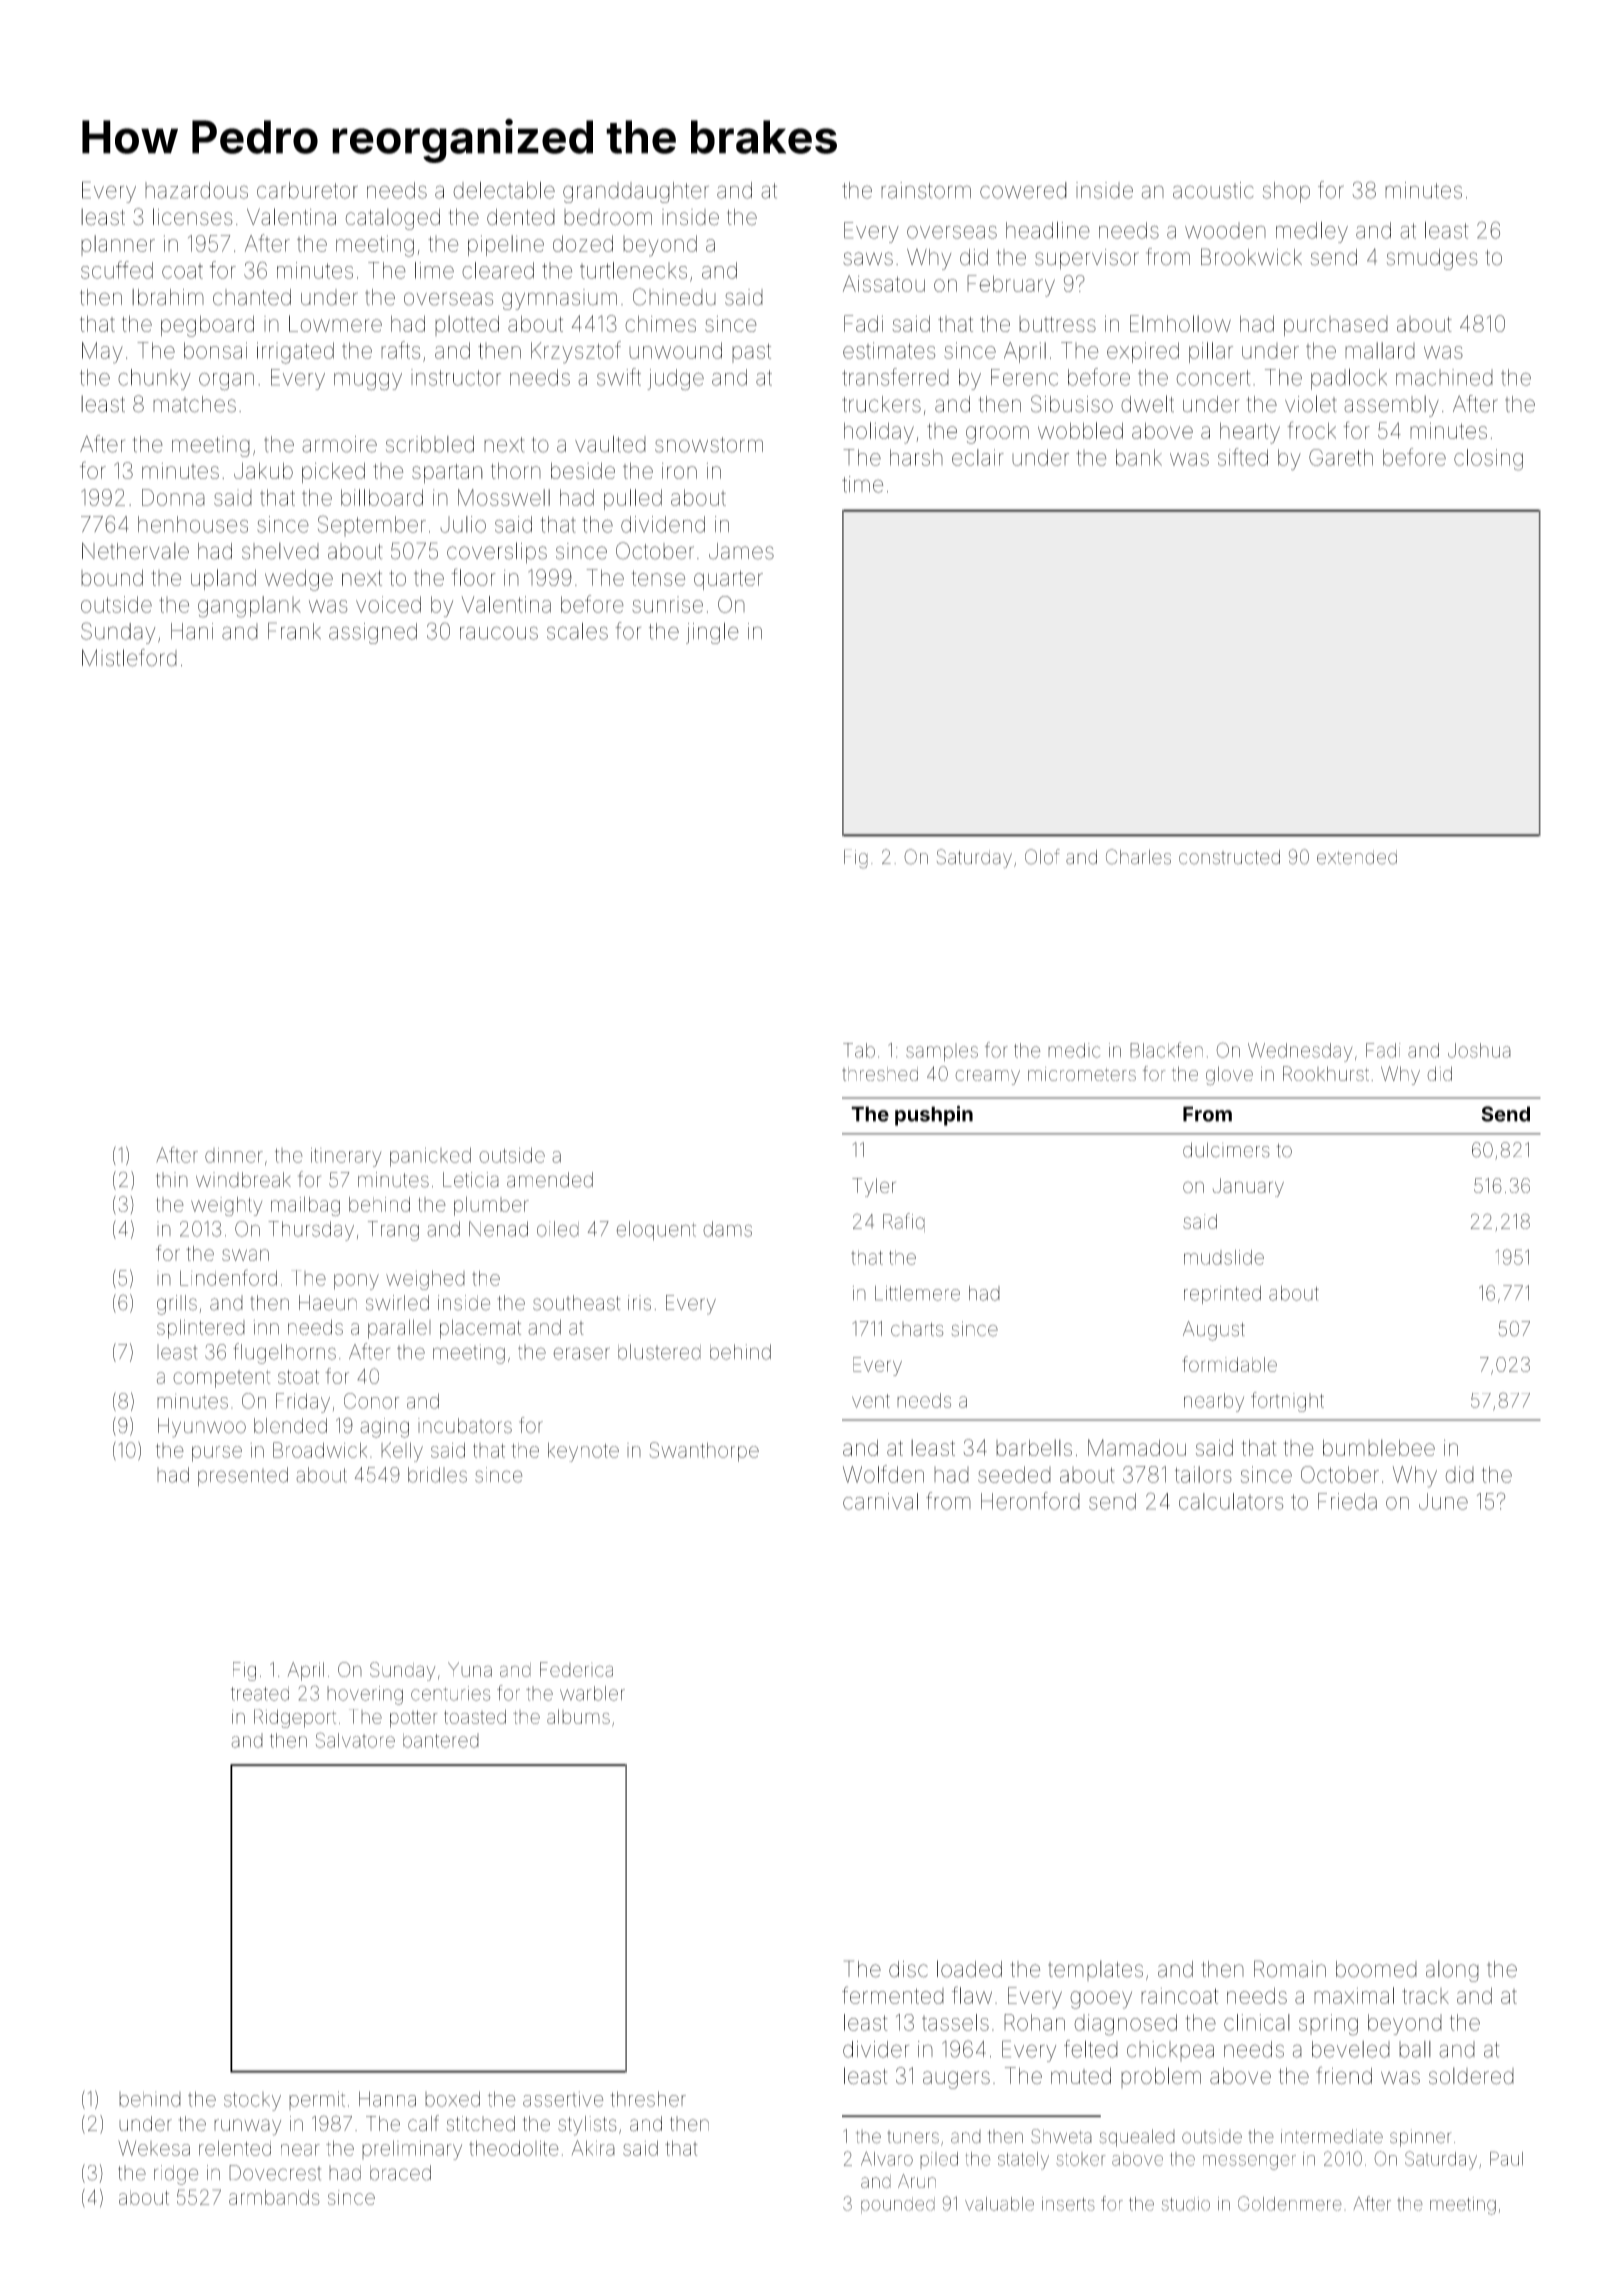 This page has height=2292, width=1620. What do you see at coordinates (1042, 857) in the page?
I see `Olof` at bounding box center [1042, 857].
